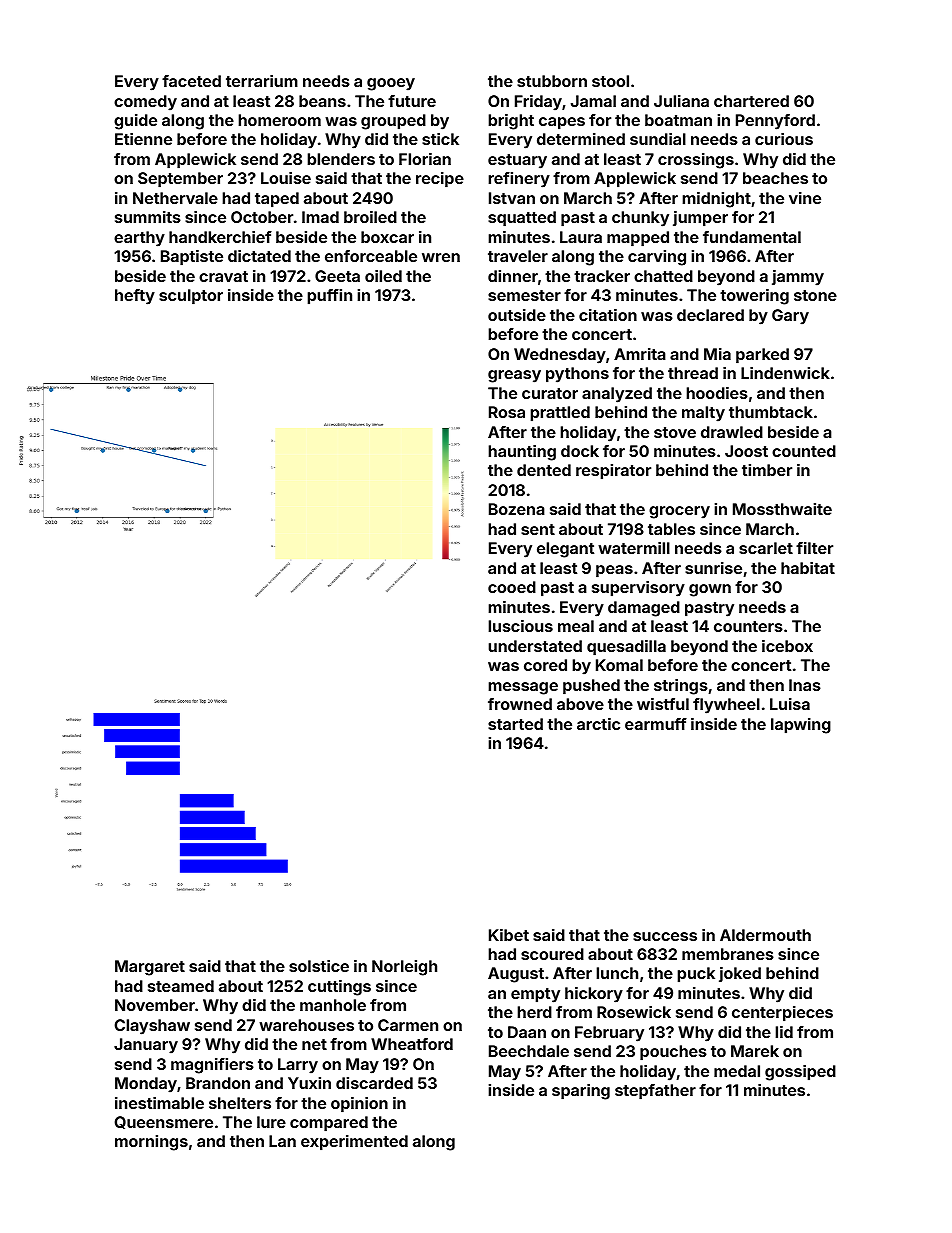 The height and width of the screenshot is (1233, 952). I want to click on started, so click(515, 724).
